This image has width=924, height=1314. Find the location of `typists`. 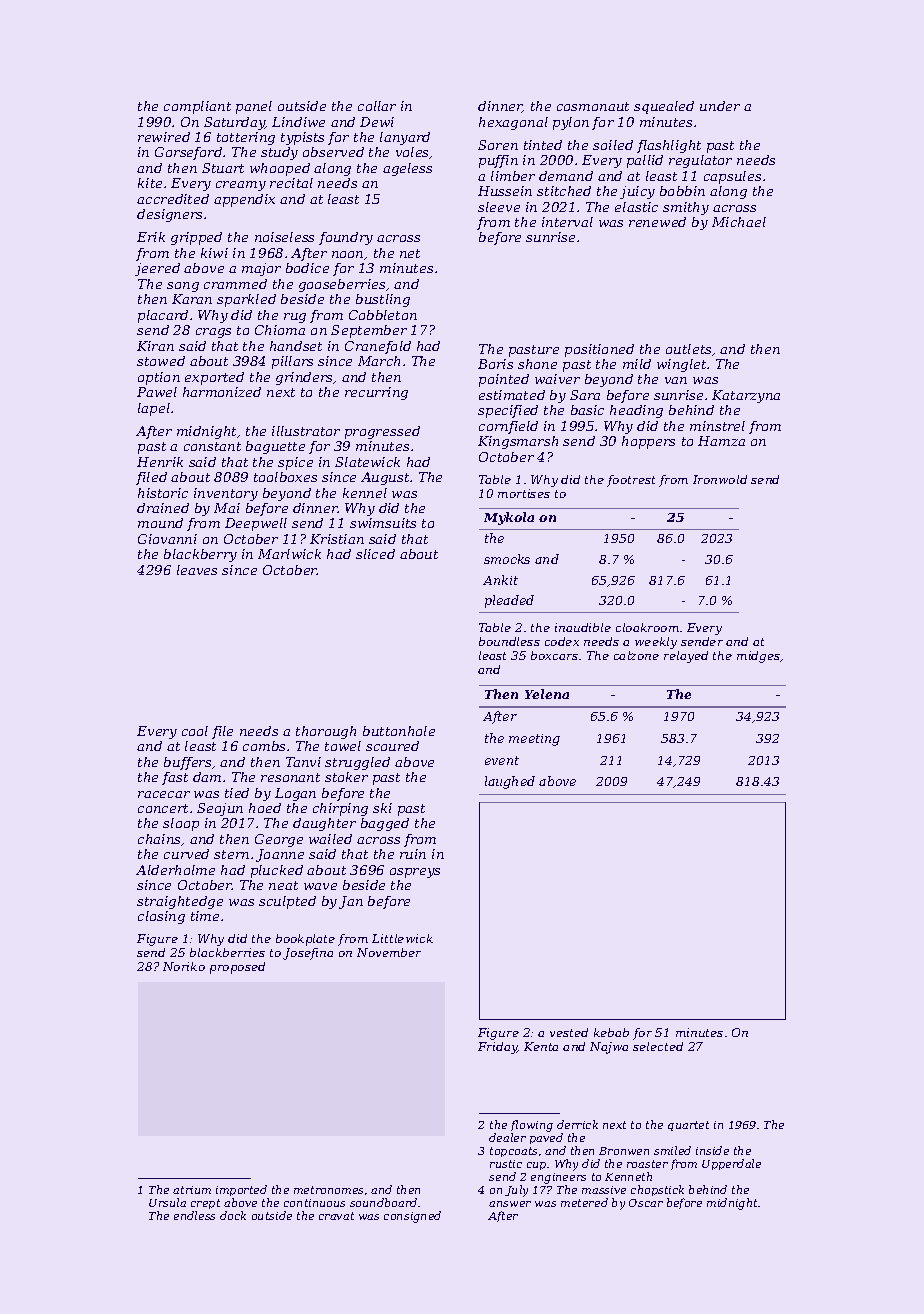

typists is located at coordinates (302, 138).
